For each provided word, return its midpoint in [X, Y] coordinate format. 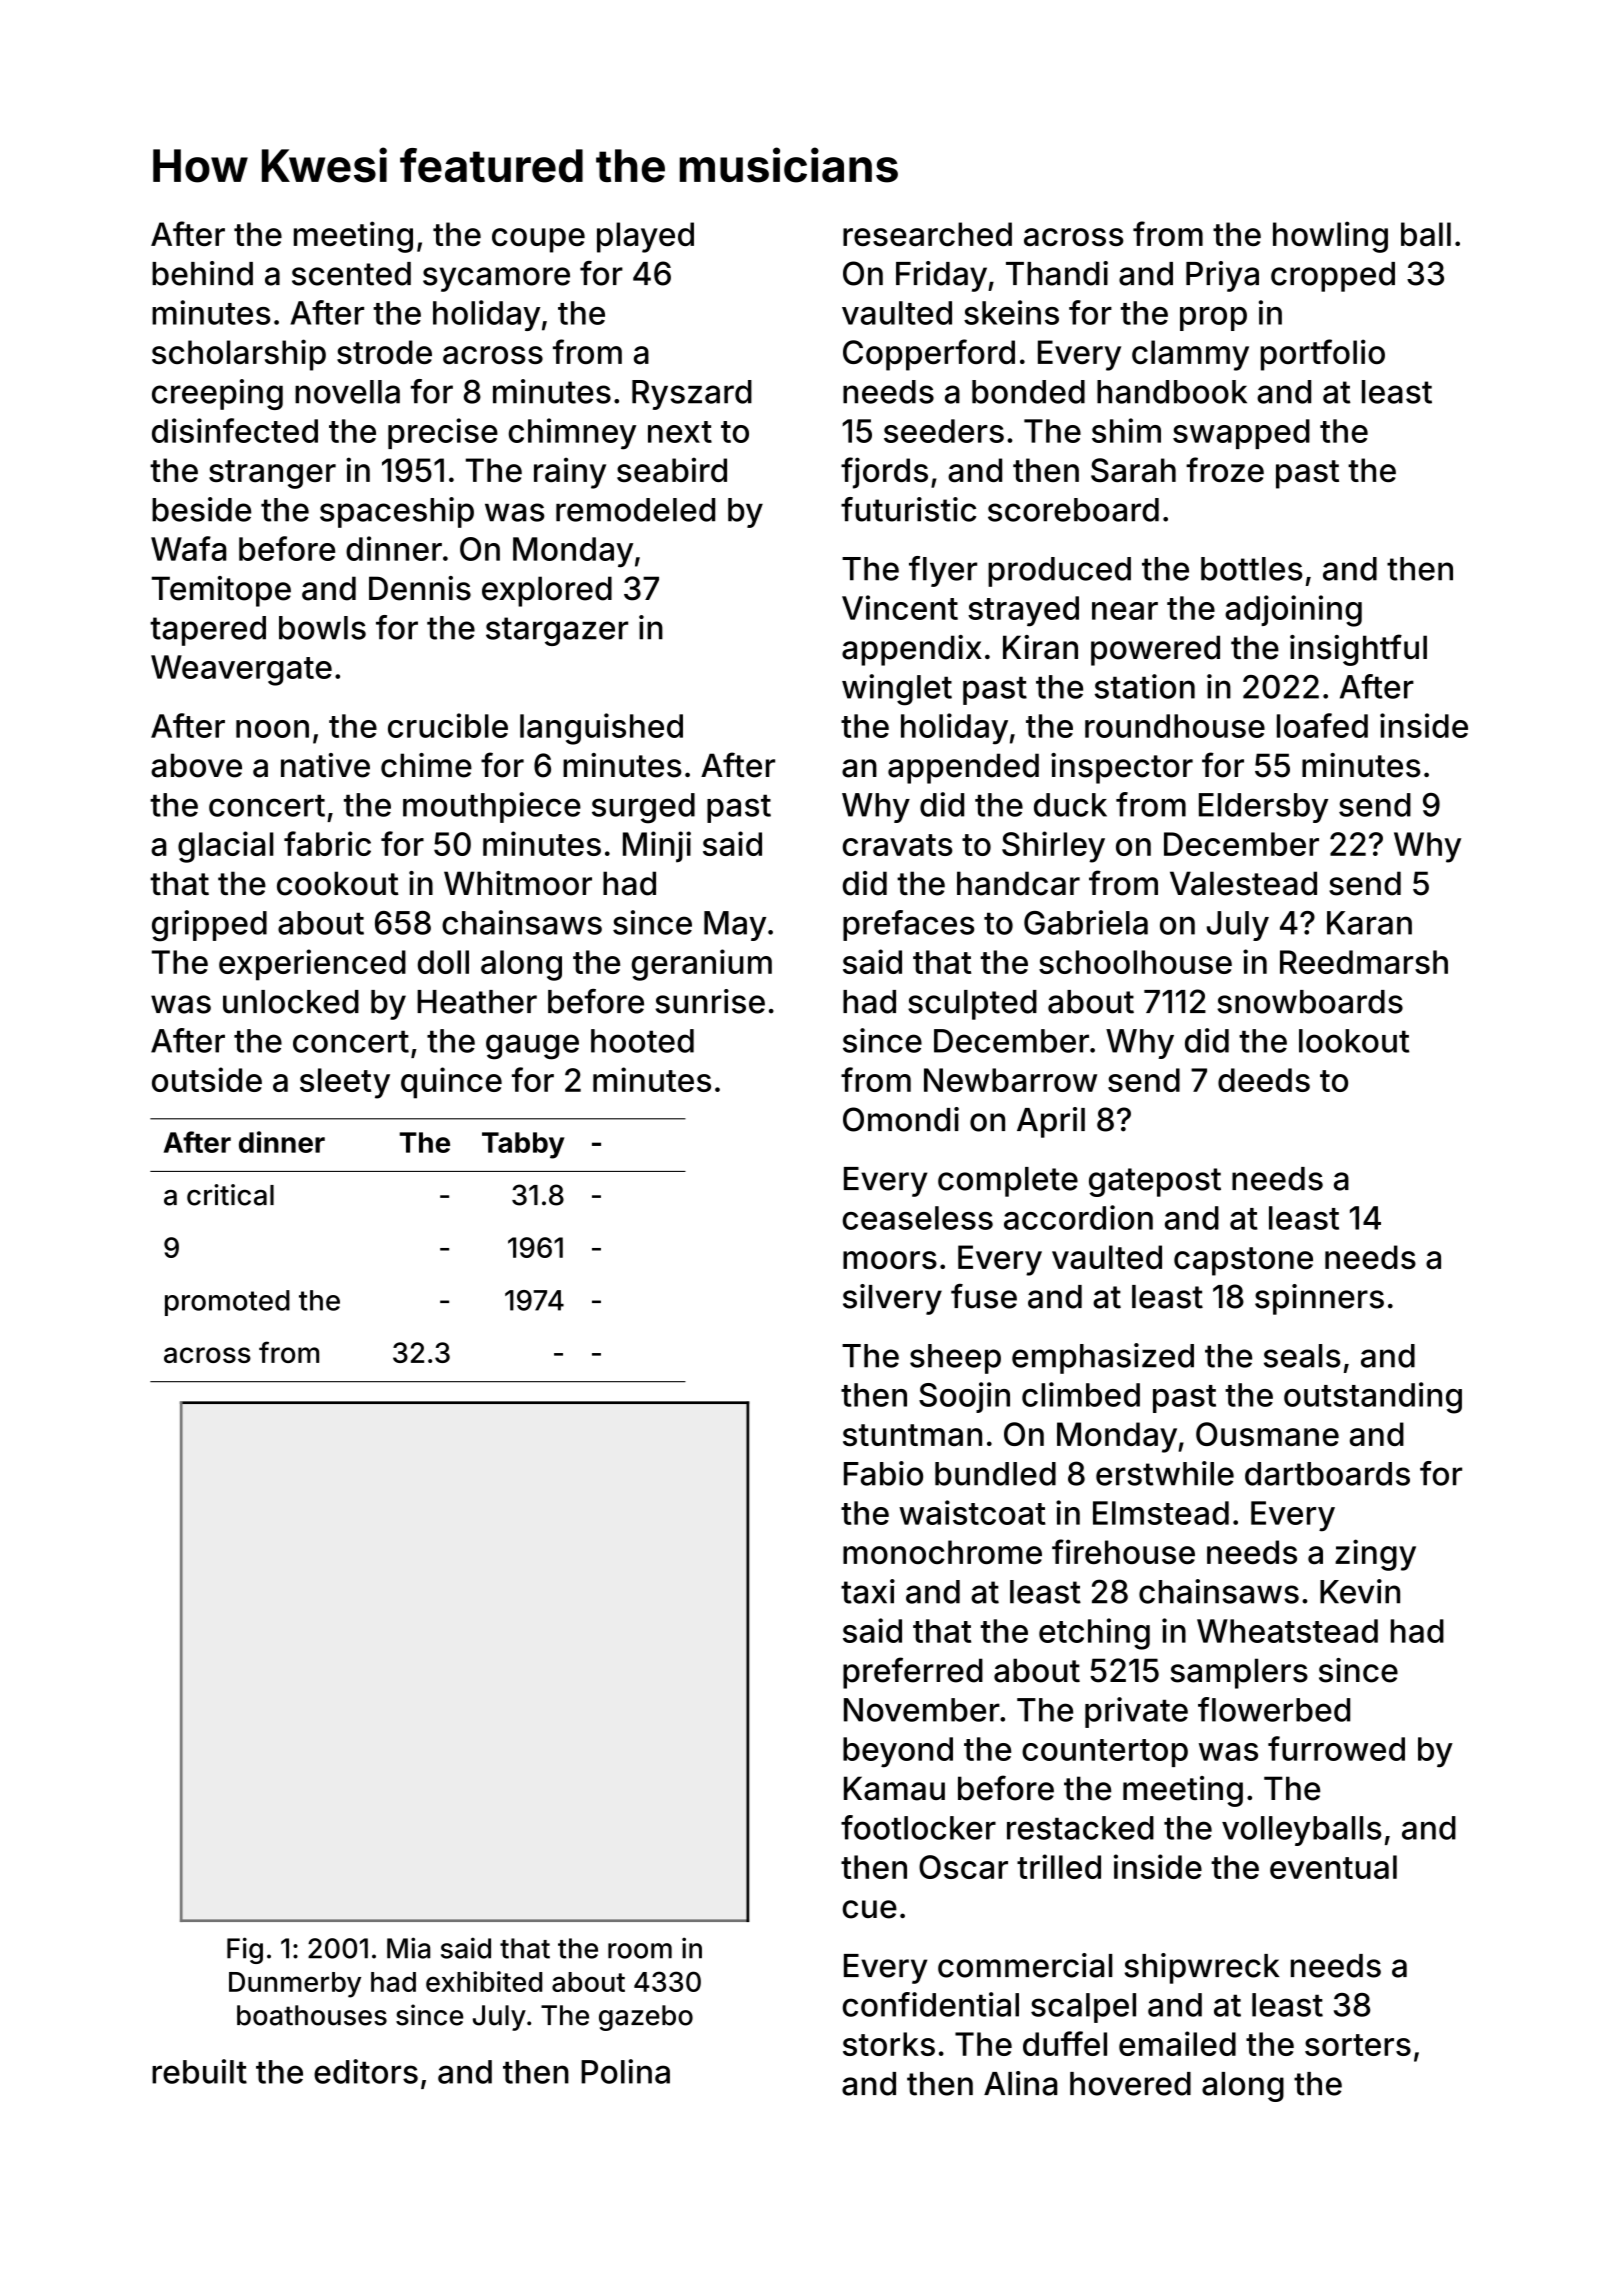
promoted [227, 1303]
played [645, 237]
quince [451, 1083]
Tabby [523, 1145]
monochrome [942, 1552]
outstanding [1373, 1398]
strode [384, 352]
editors [366, 2071]
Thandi [1057, 273]
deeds [1264, 1080]
